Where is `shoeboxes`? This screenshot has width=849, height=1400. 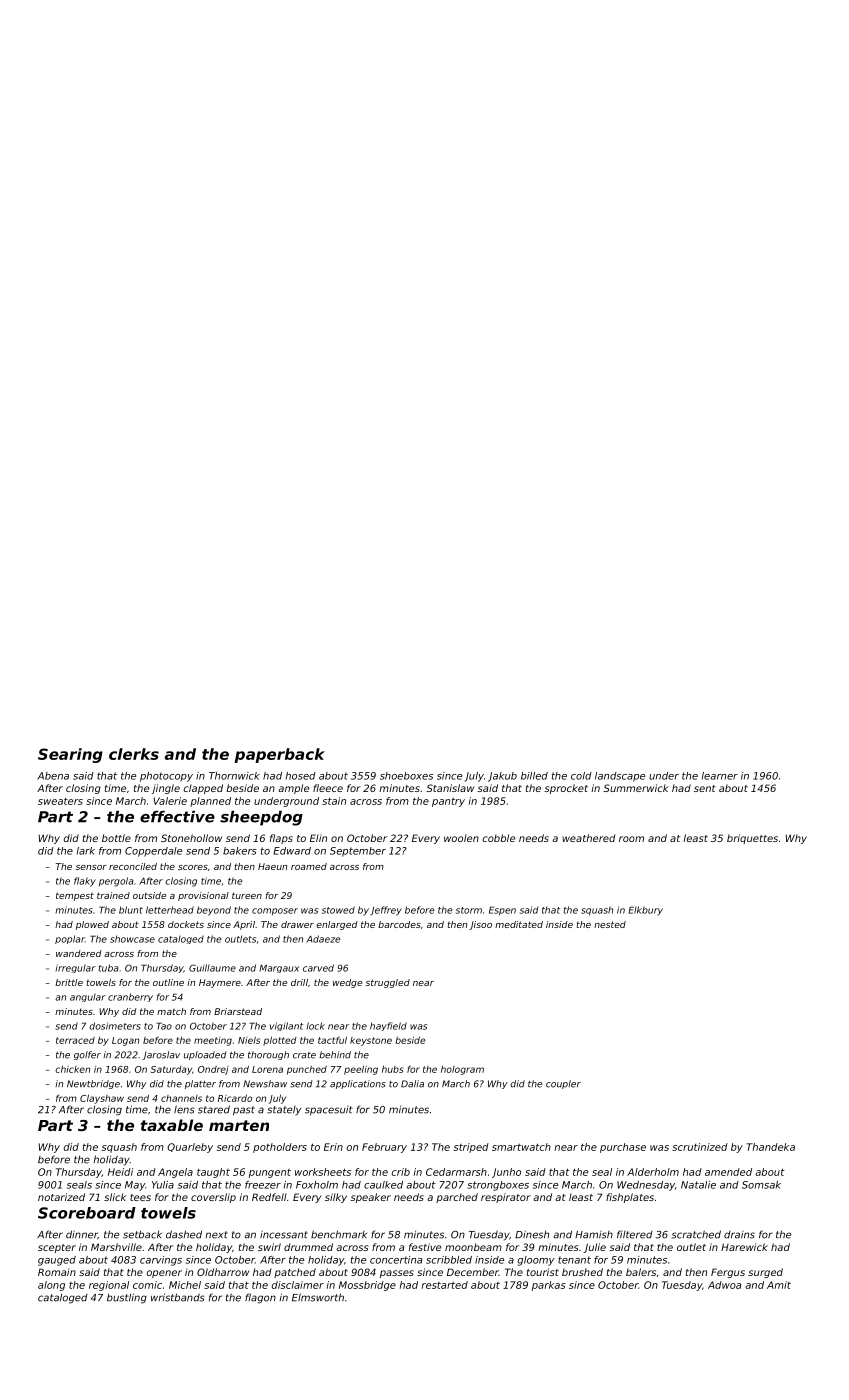
shoeboxes is located at coordinates (406, 776).
